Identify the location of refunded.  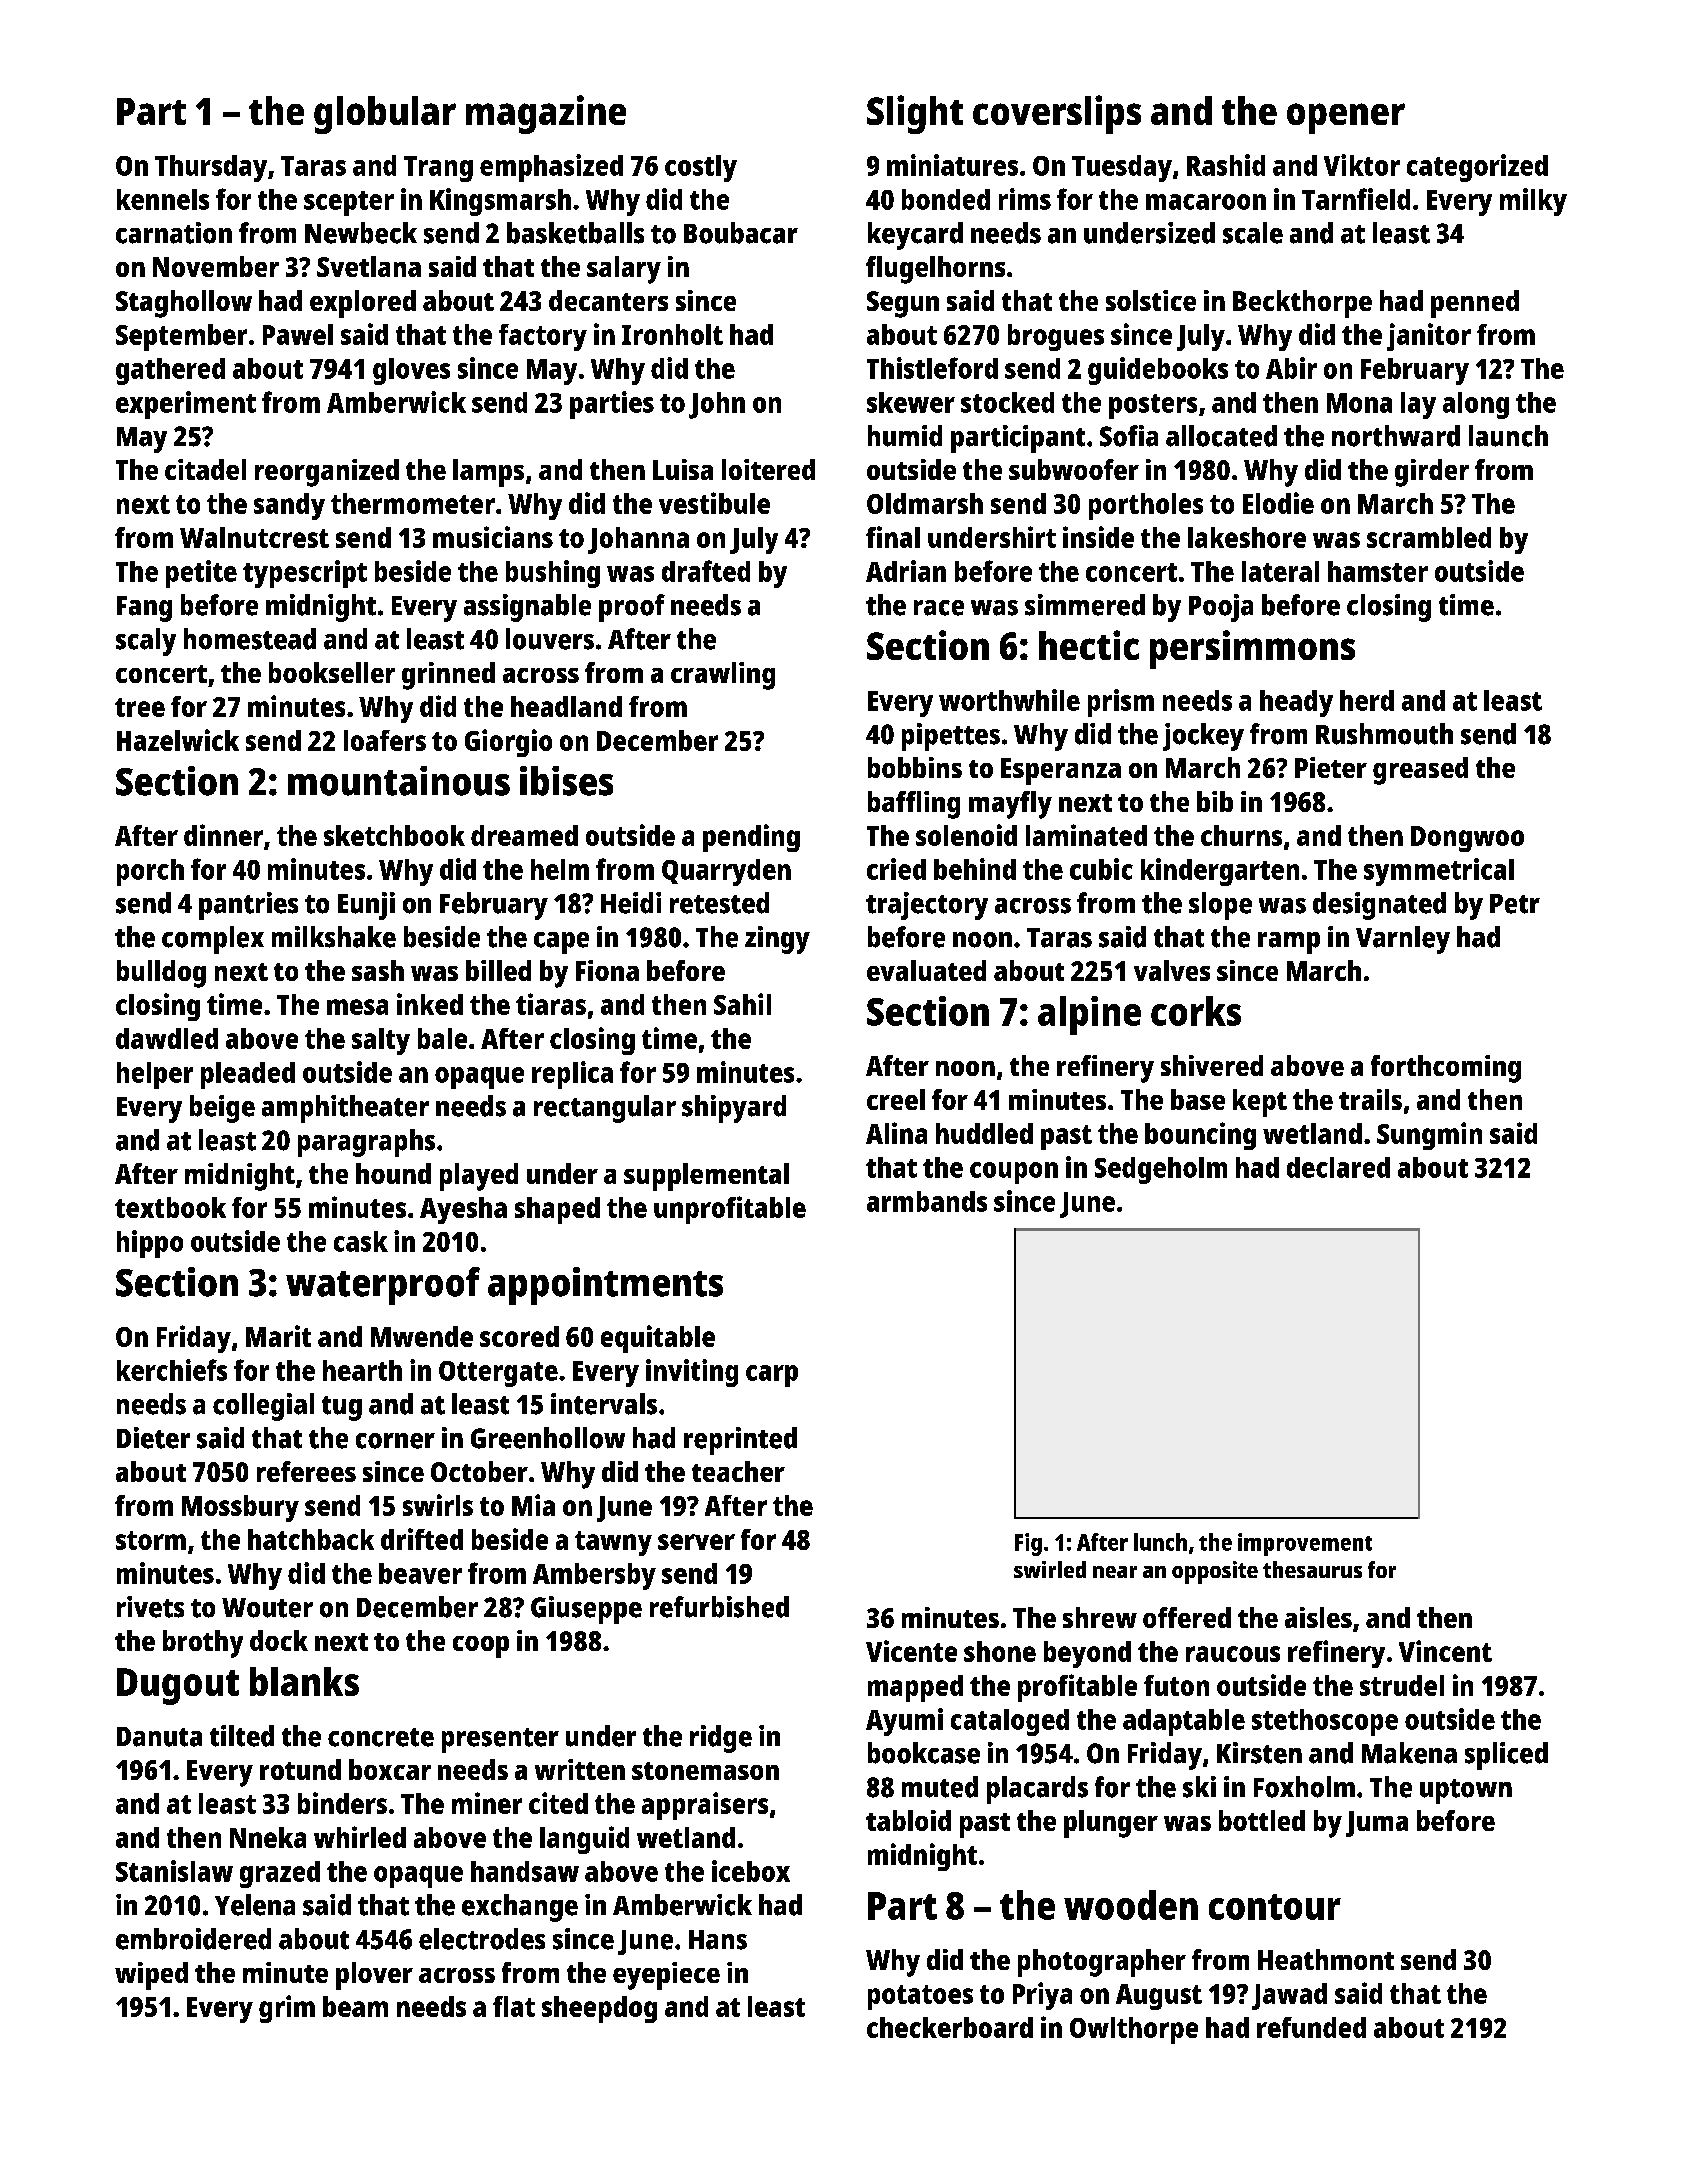
(1311, 2027).
